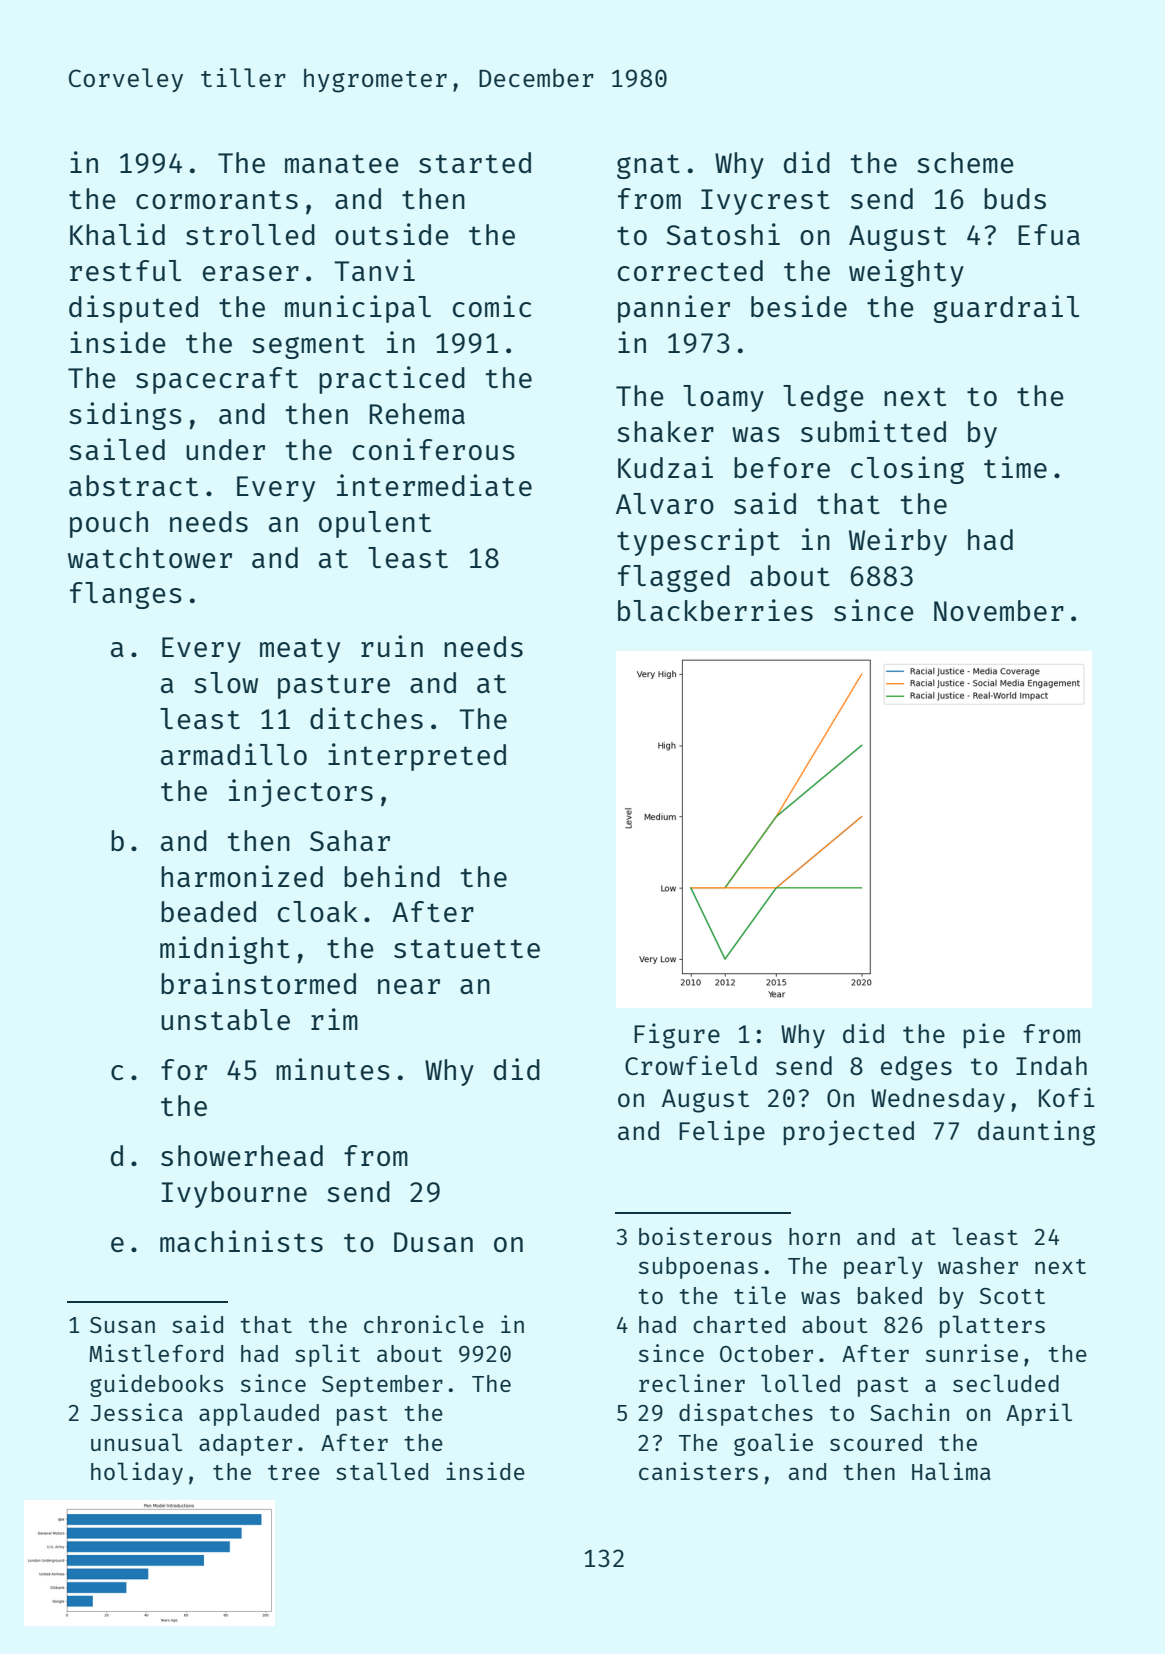 The image size is (1165, 1654). Describe the element at coordinates (965, 162) in the screenshot. I see `scheme` at that location.
